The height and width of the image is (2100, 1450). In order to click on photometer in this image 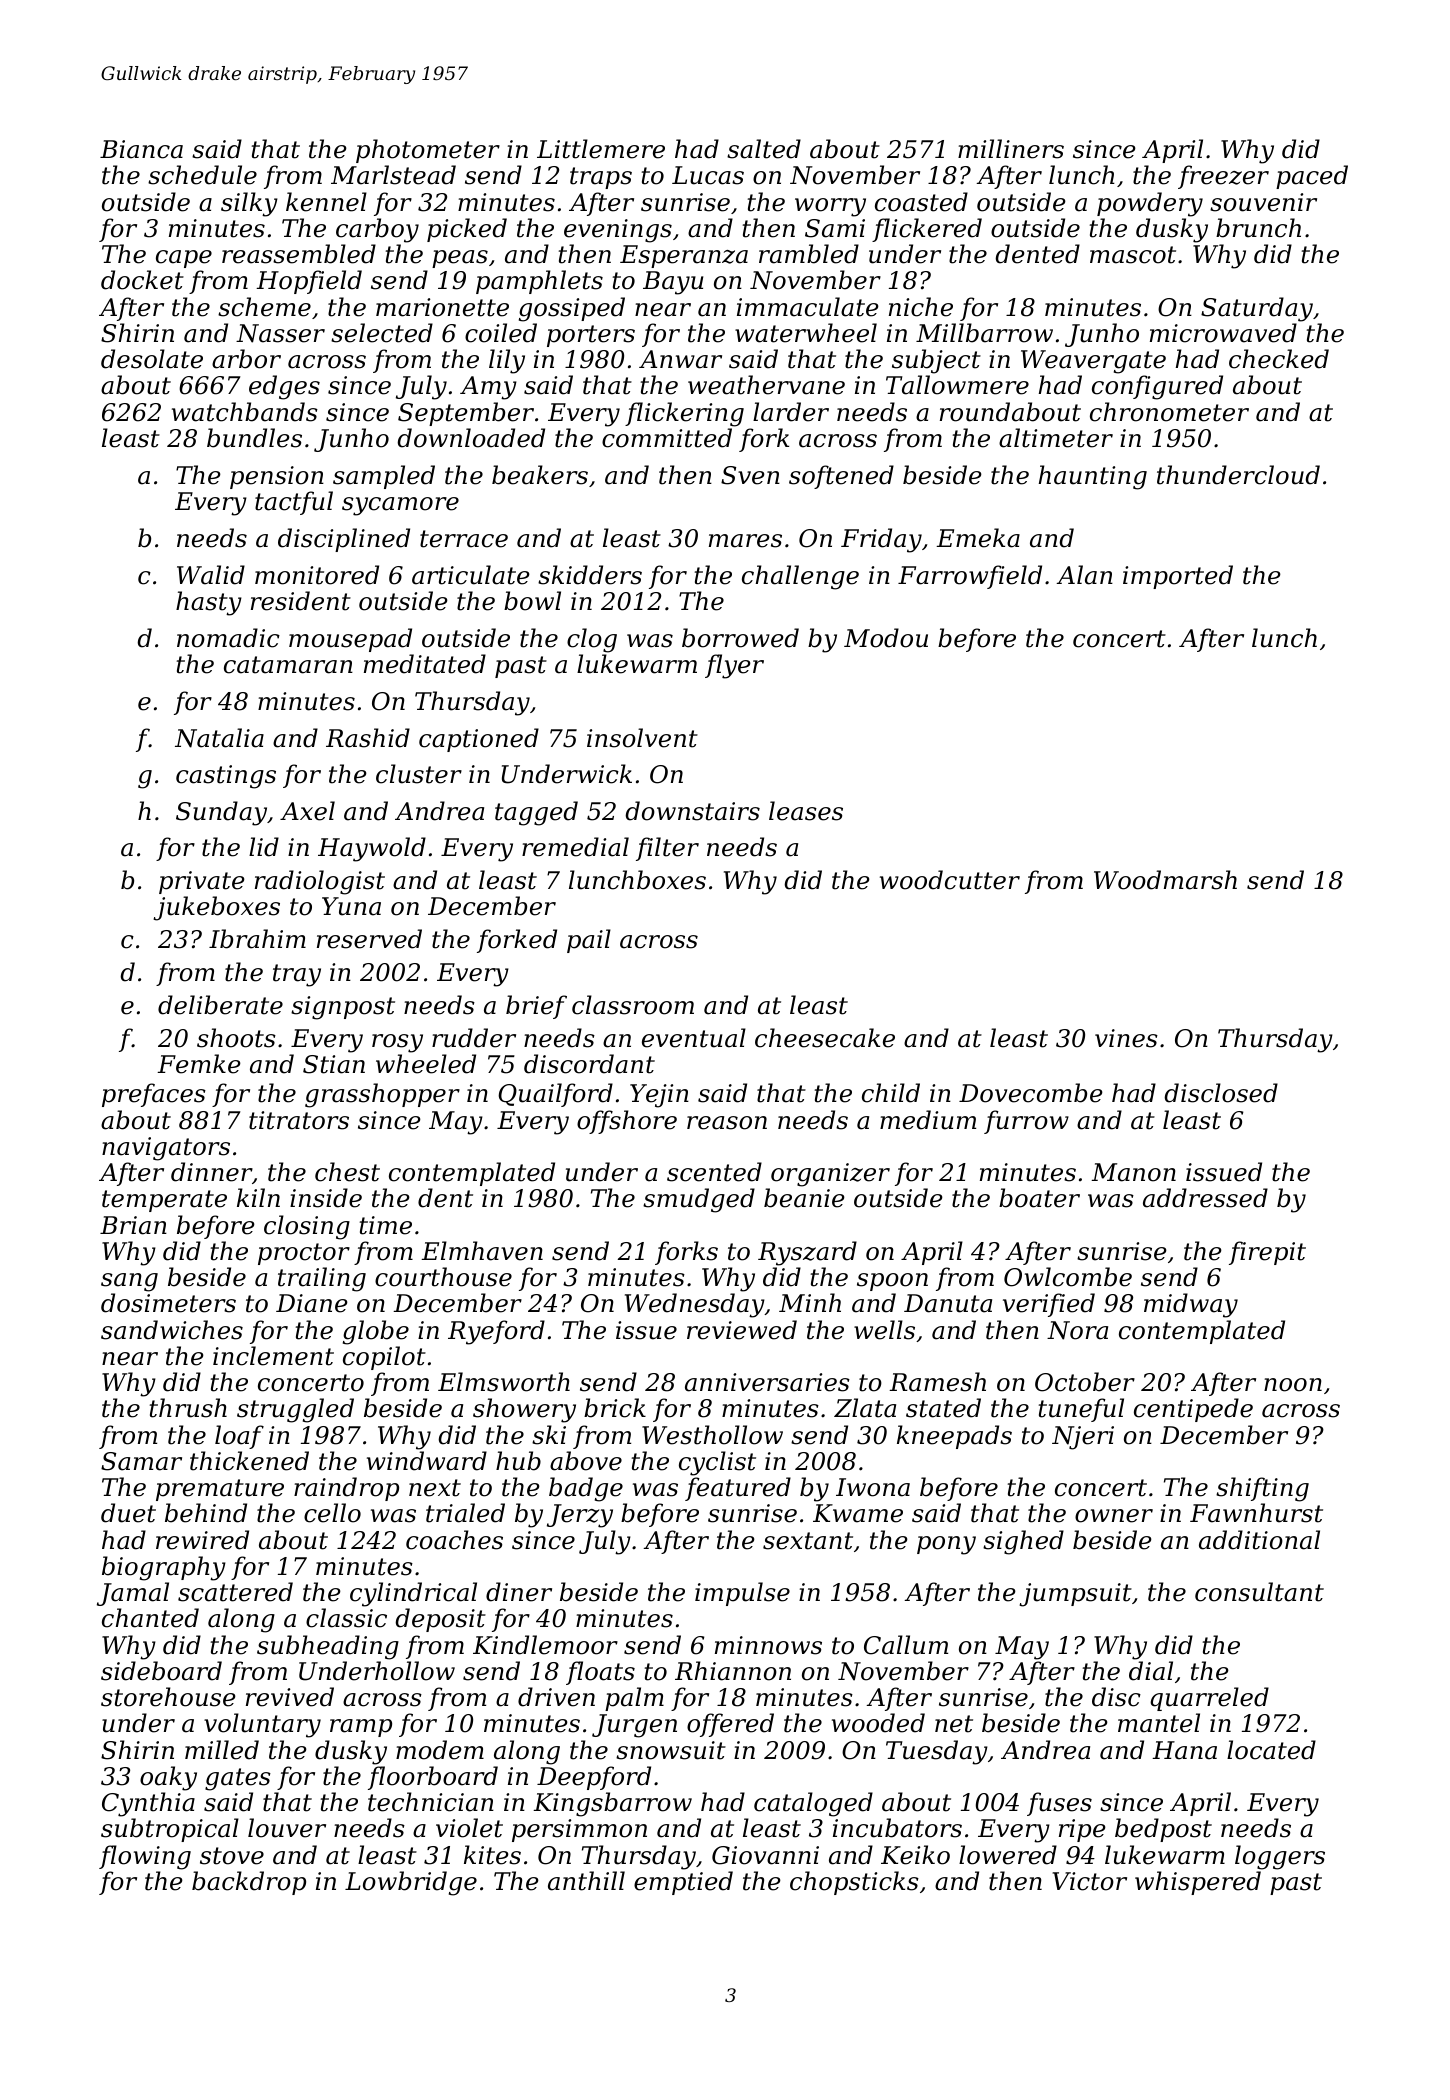, I will do `click(428, 151)`.
